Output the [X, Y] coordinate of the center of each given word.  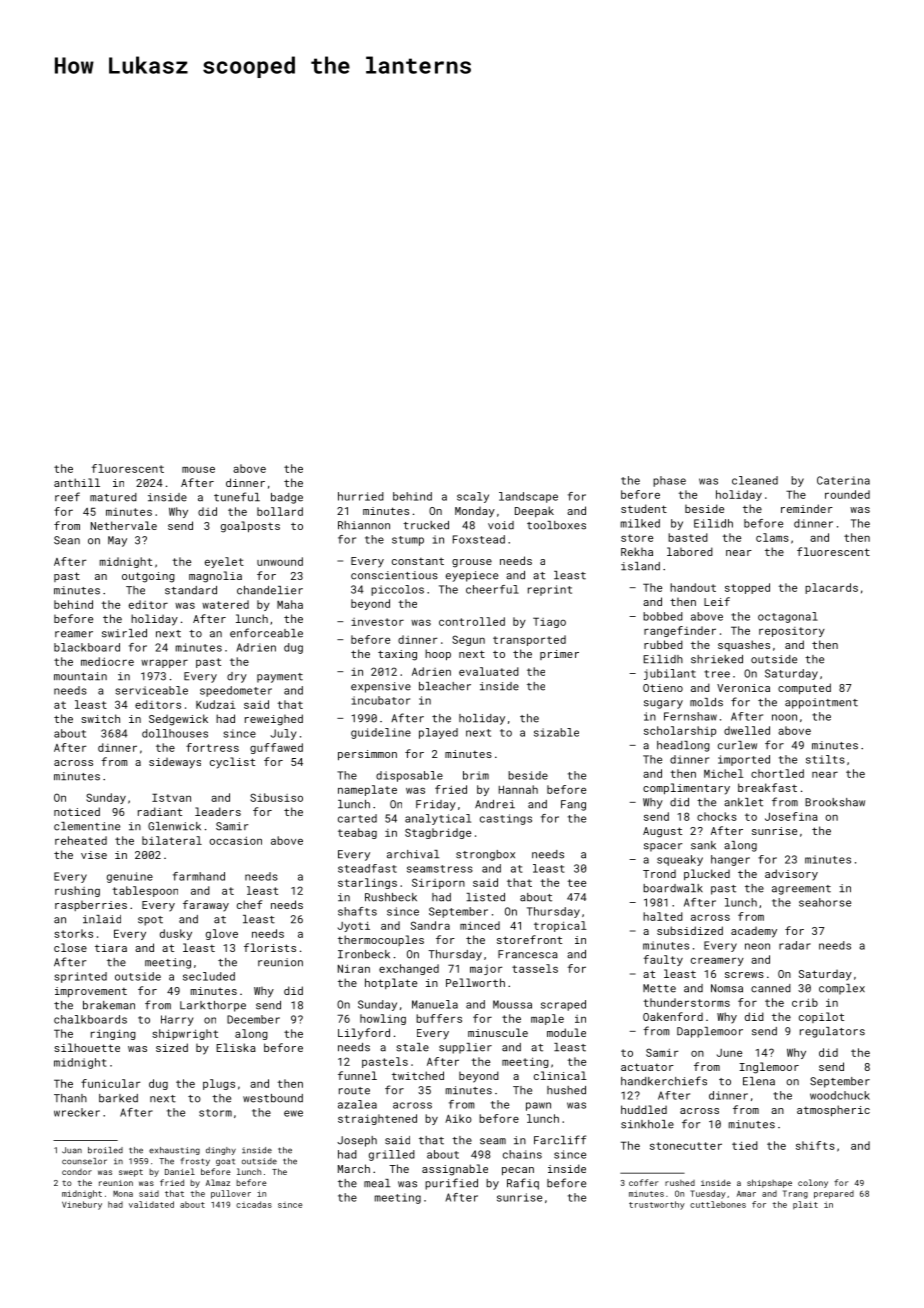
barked [118, 1098]
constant [418, 561]
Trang [795, 1194]
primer [559, 655]
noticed [77, 811]
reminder [807, 508]
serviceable [152, 690]
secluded [209, 976]
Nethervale [124, 525]
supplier [465, 1048]
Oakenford [673, 1016]
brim [476, 775]
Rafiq [523, 1184]
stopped [747, 588]
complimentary [686, 789]
